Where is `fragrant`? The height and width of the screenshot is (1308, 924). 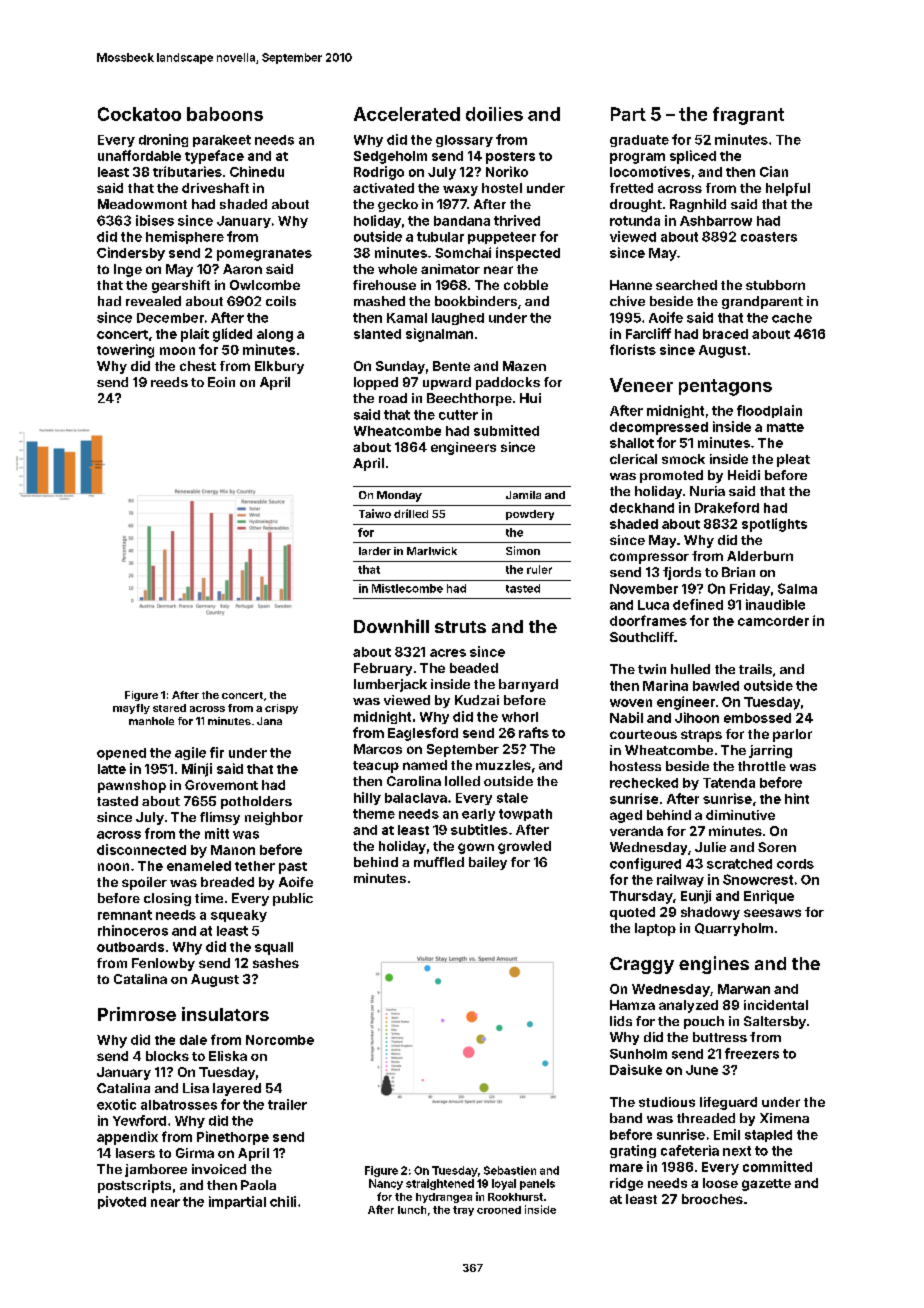
fragrant is located at coordinates (748, 116).
